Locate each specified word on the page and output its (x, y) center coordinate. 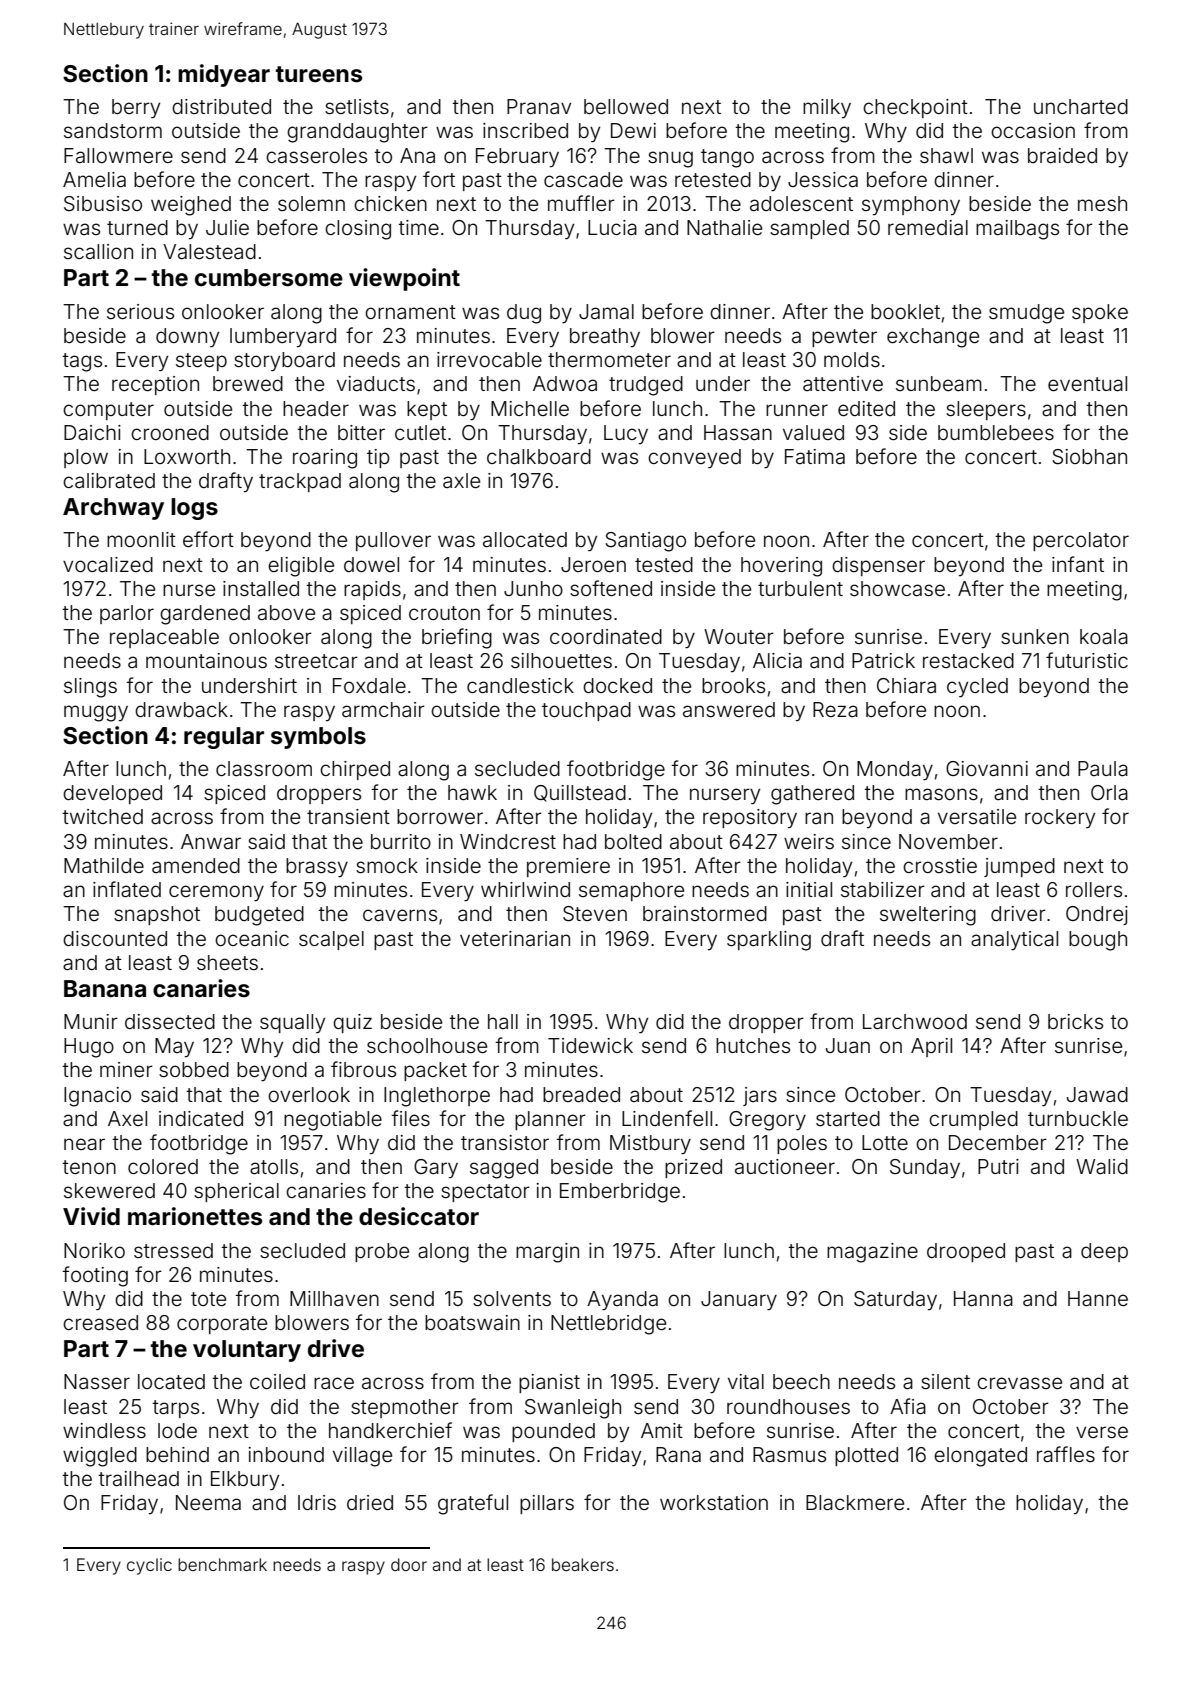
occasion (1033, 130)
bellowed (626, 106)
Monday (895, 771)
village (362, 1457)
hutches (753, 1045)
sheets (227, 962)
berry (136, 109)
